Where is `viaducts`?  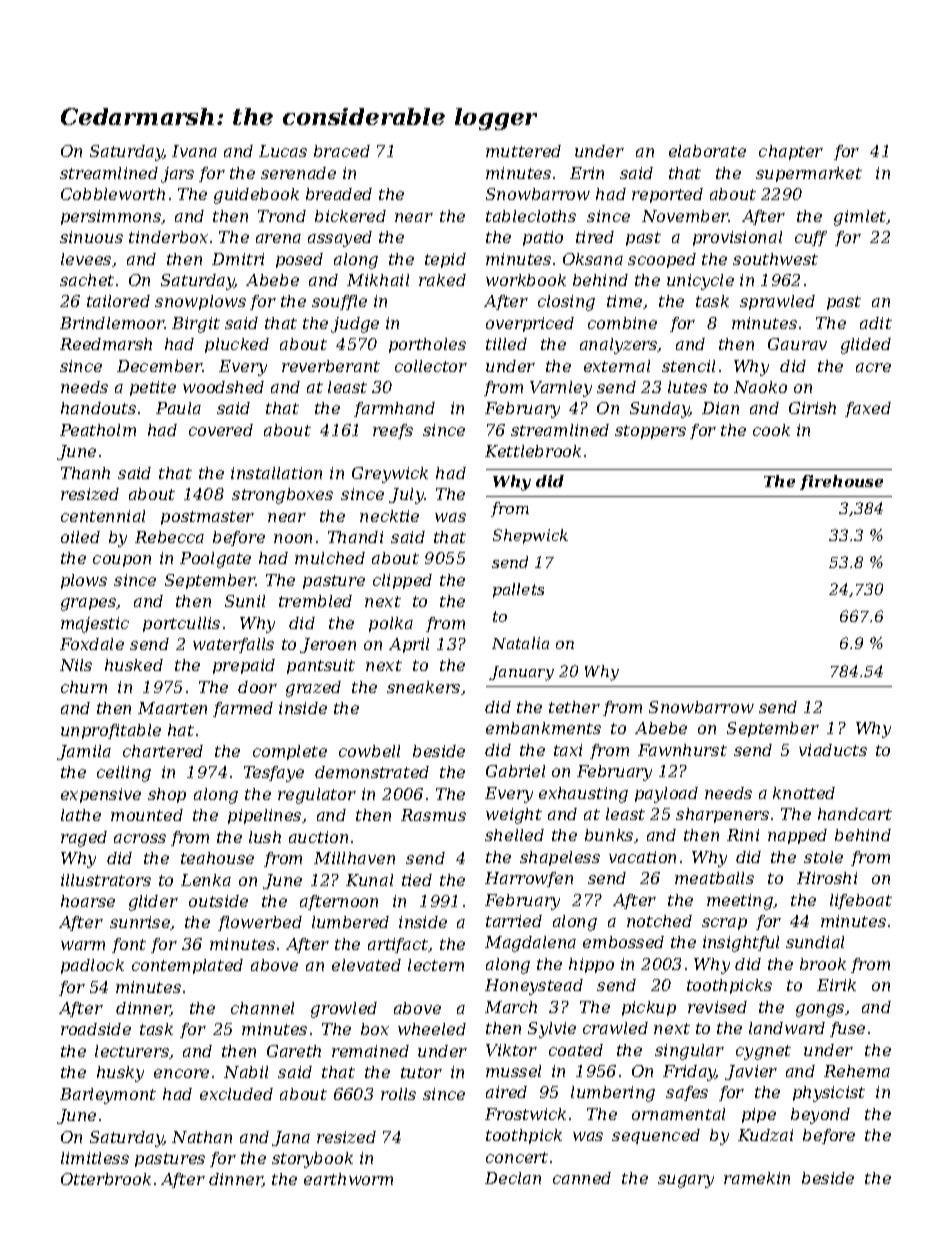 viaducts is located at coordinates (833, 750).
